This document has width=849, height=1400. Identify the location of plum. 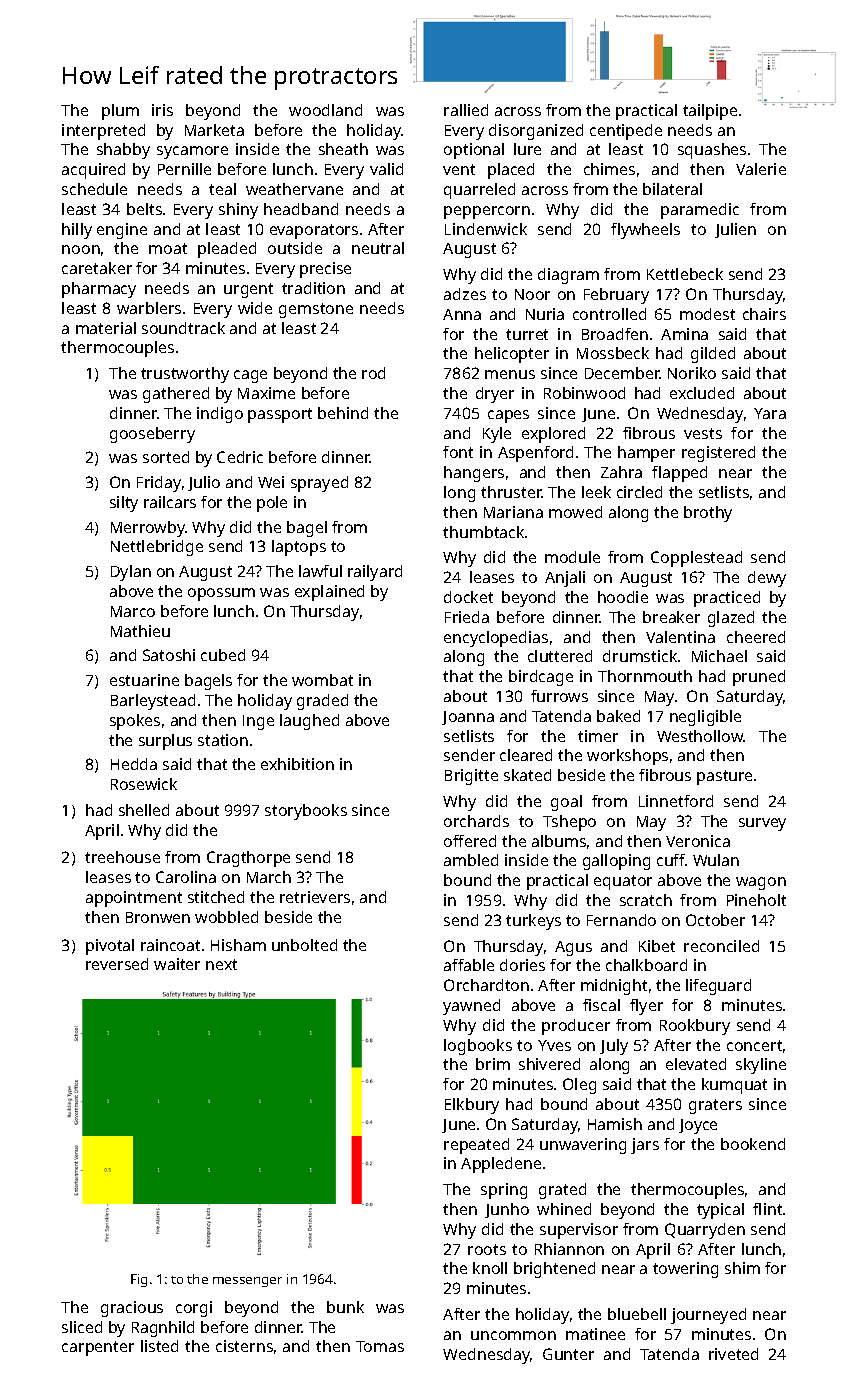
(120, 112).
